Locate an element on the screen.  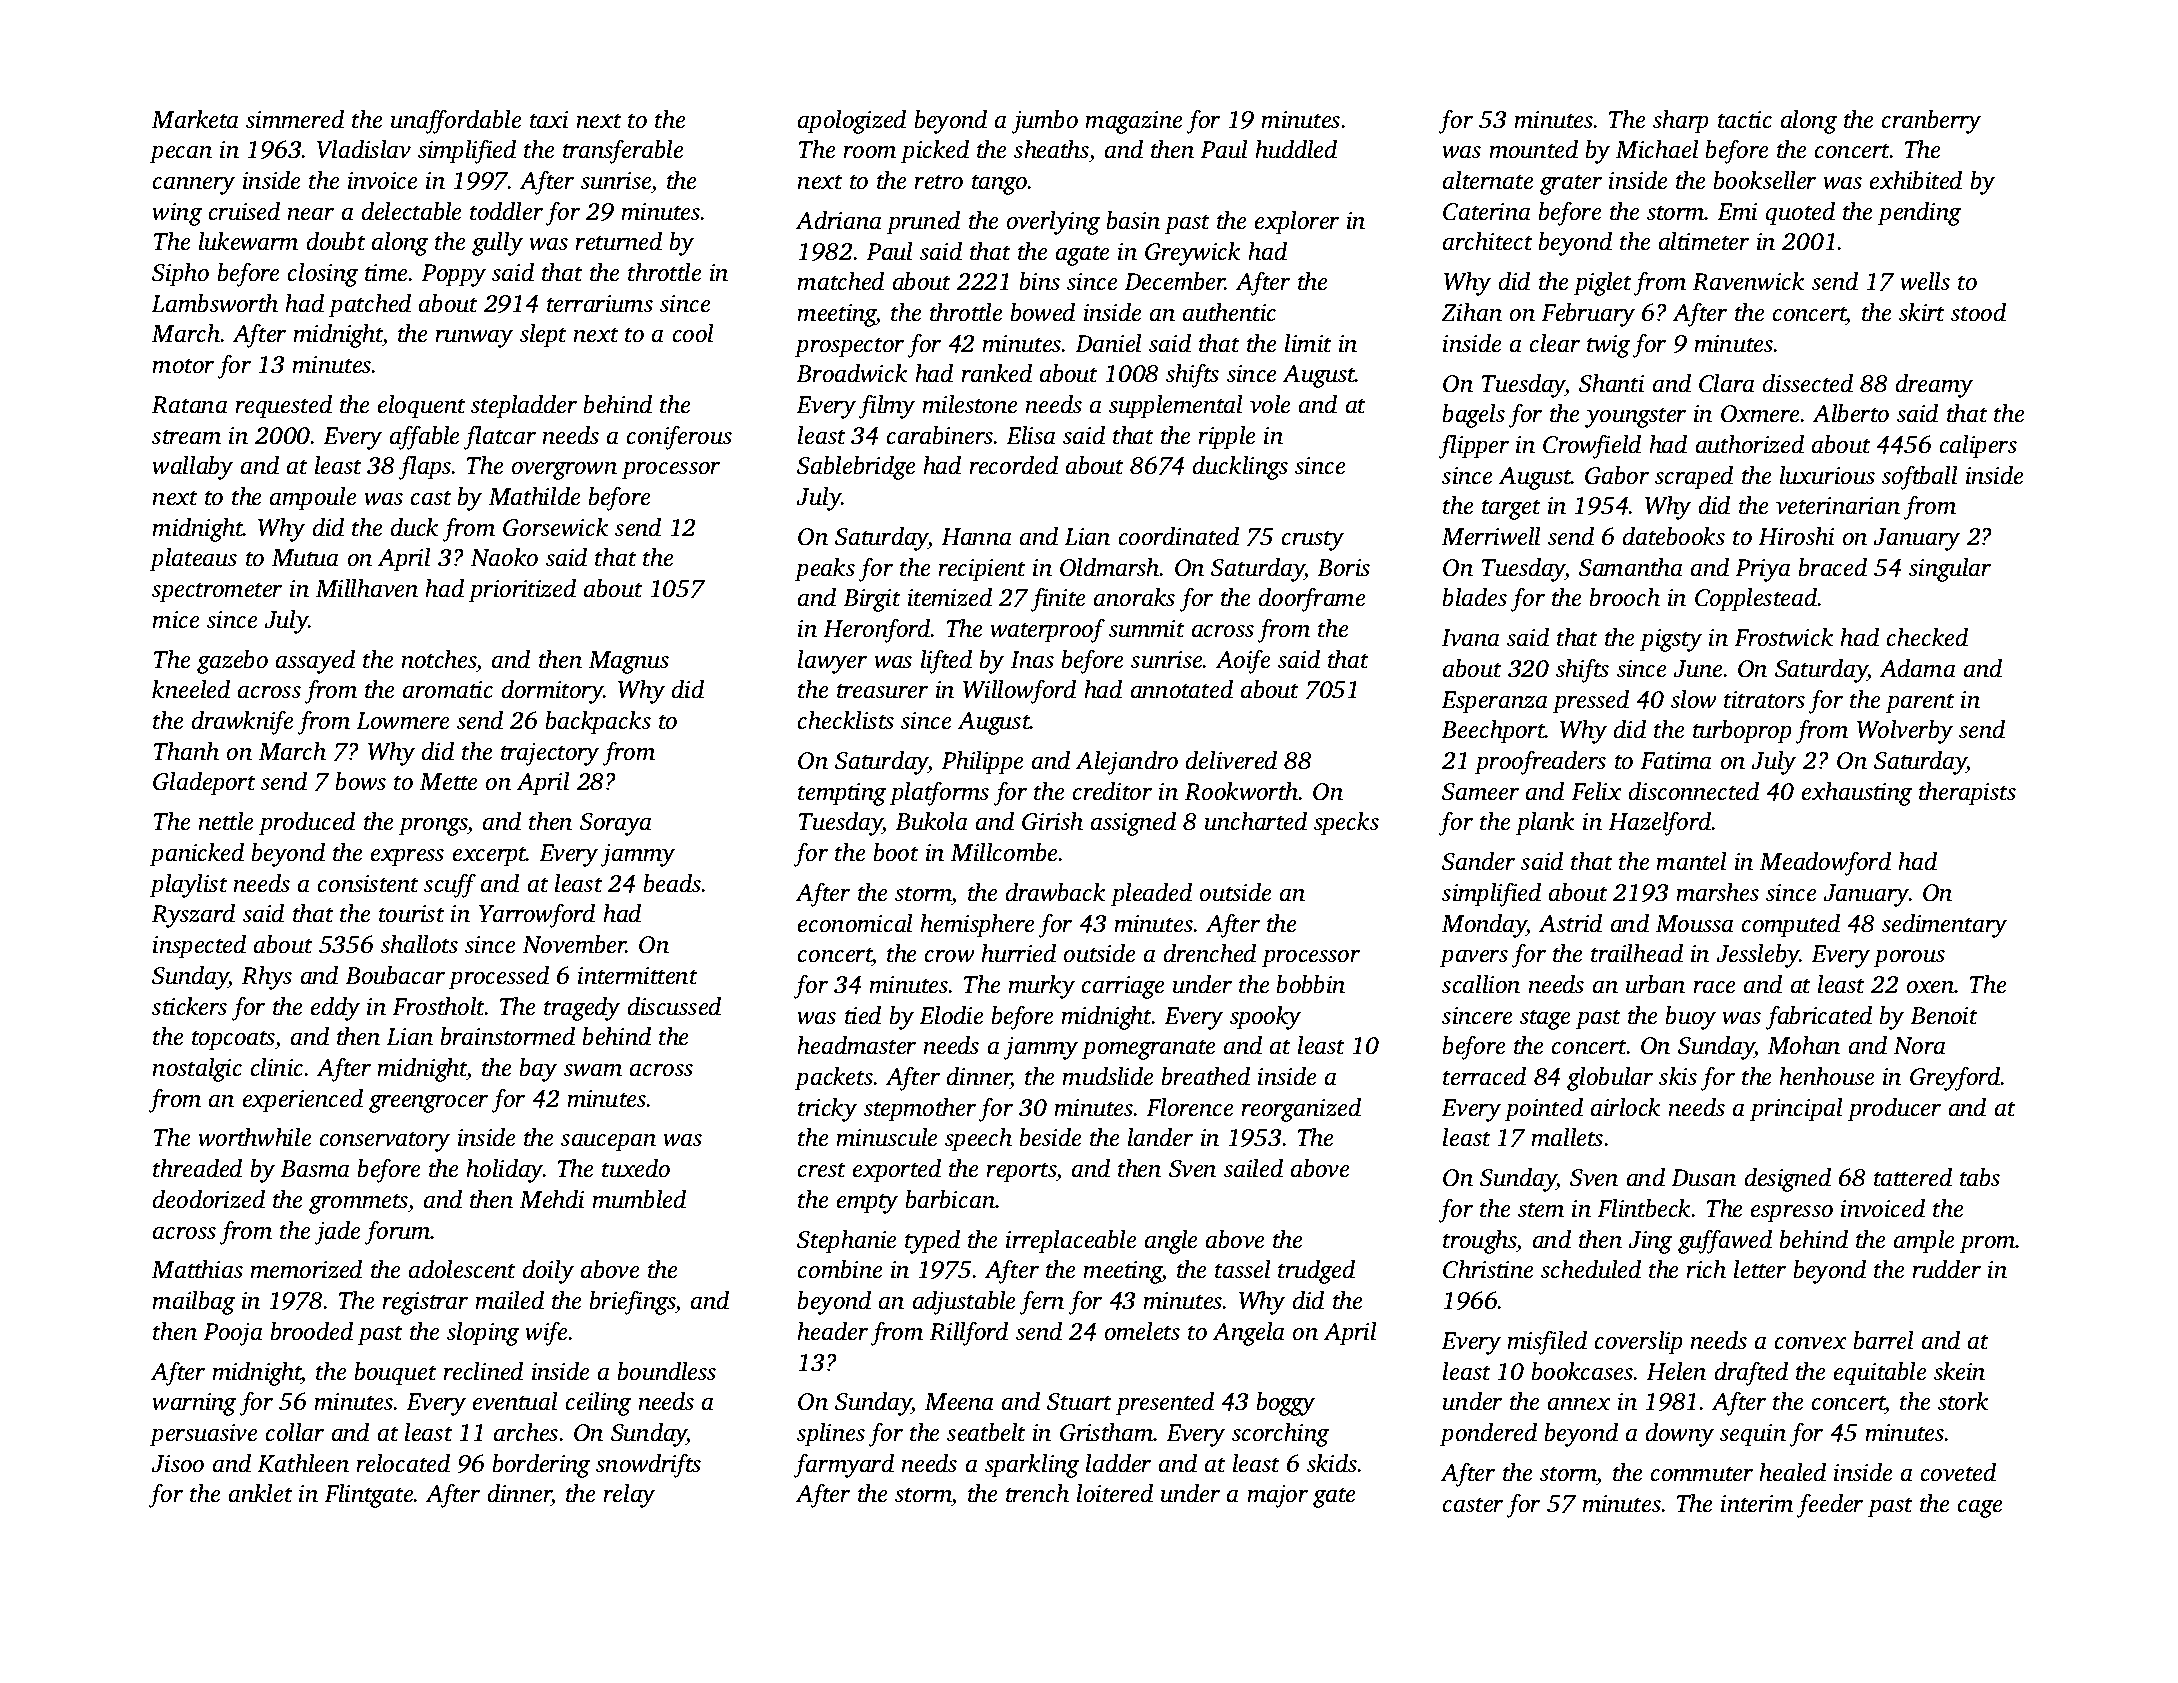
Soraya is located at coordinates (616, 824).
